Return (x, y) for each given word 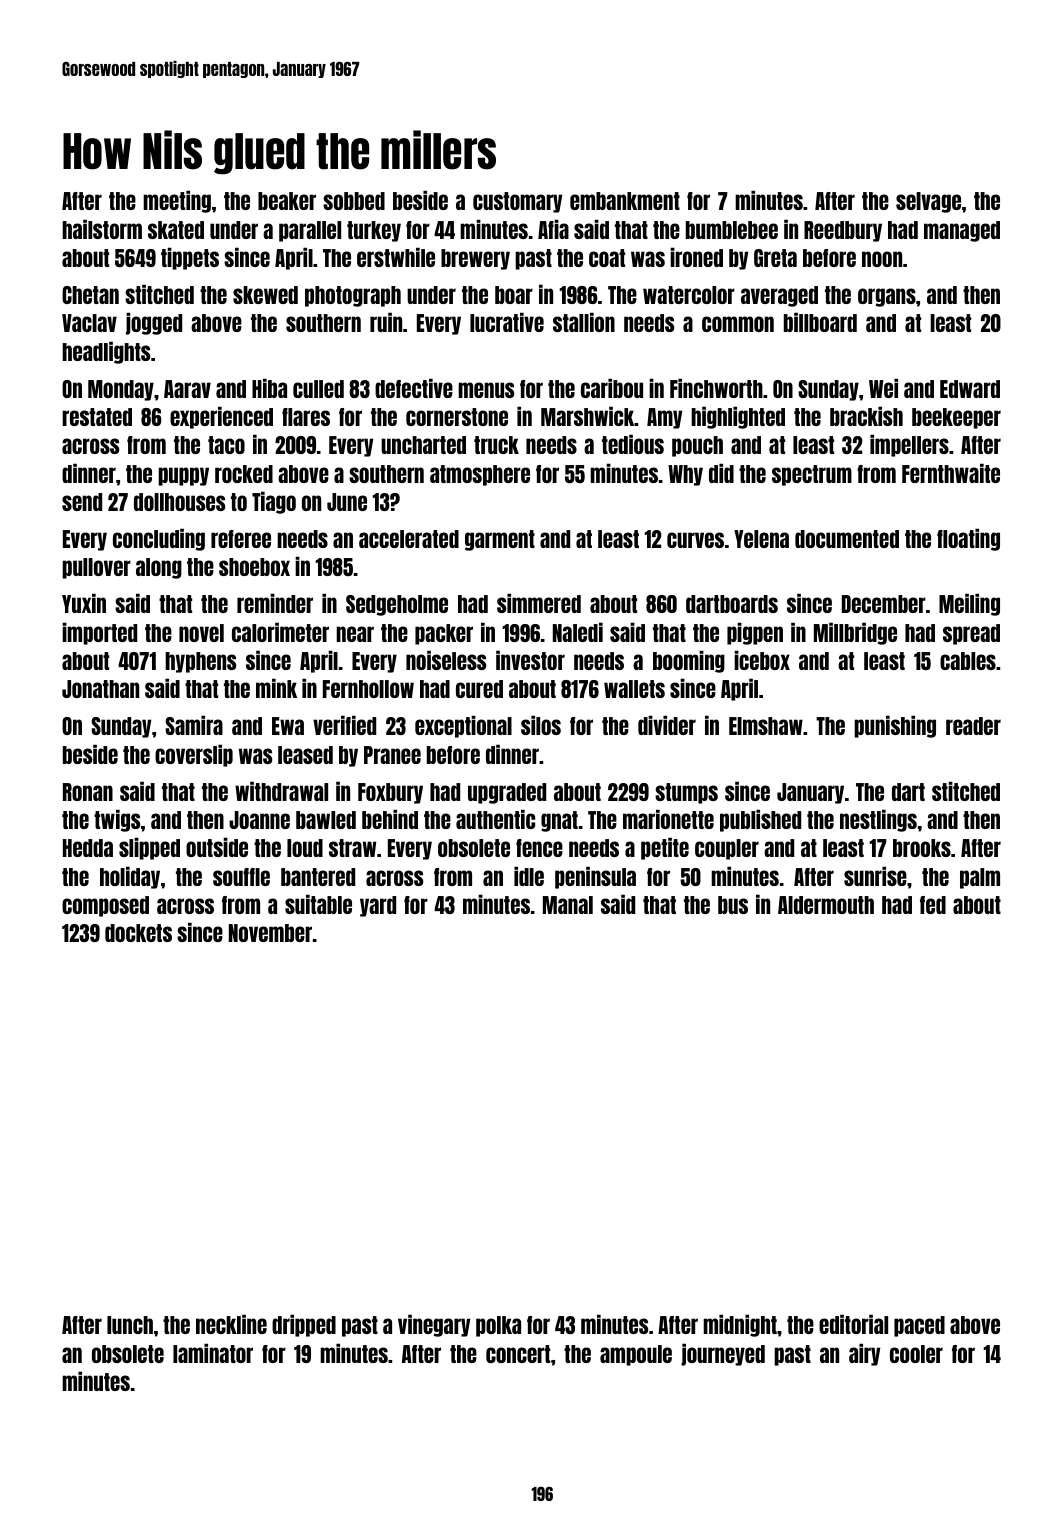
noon (882, 259)
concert (518, 1354)
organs (887, 297)
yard (378, 906)
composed (105, 906)
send (82, 502)
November (270, 933)
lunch (130, 1325)
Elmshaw (766, 726)
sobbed (354, 201)
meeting (177, 201)
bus (733, 905)
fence (539, 848)
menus (486, 390)
